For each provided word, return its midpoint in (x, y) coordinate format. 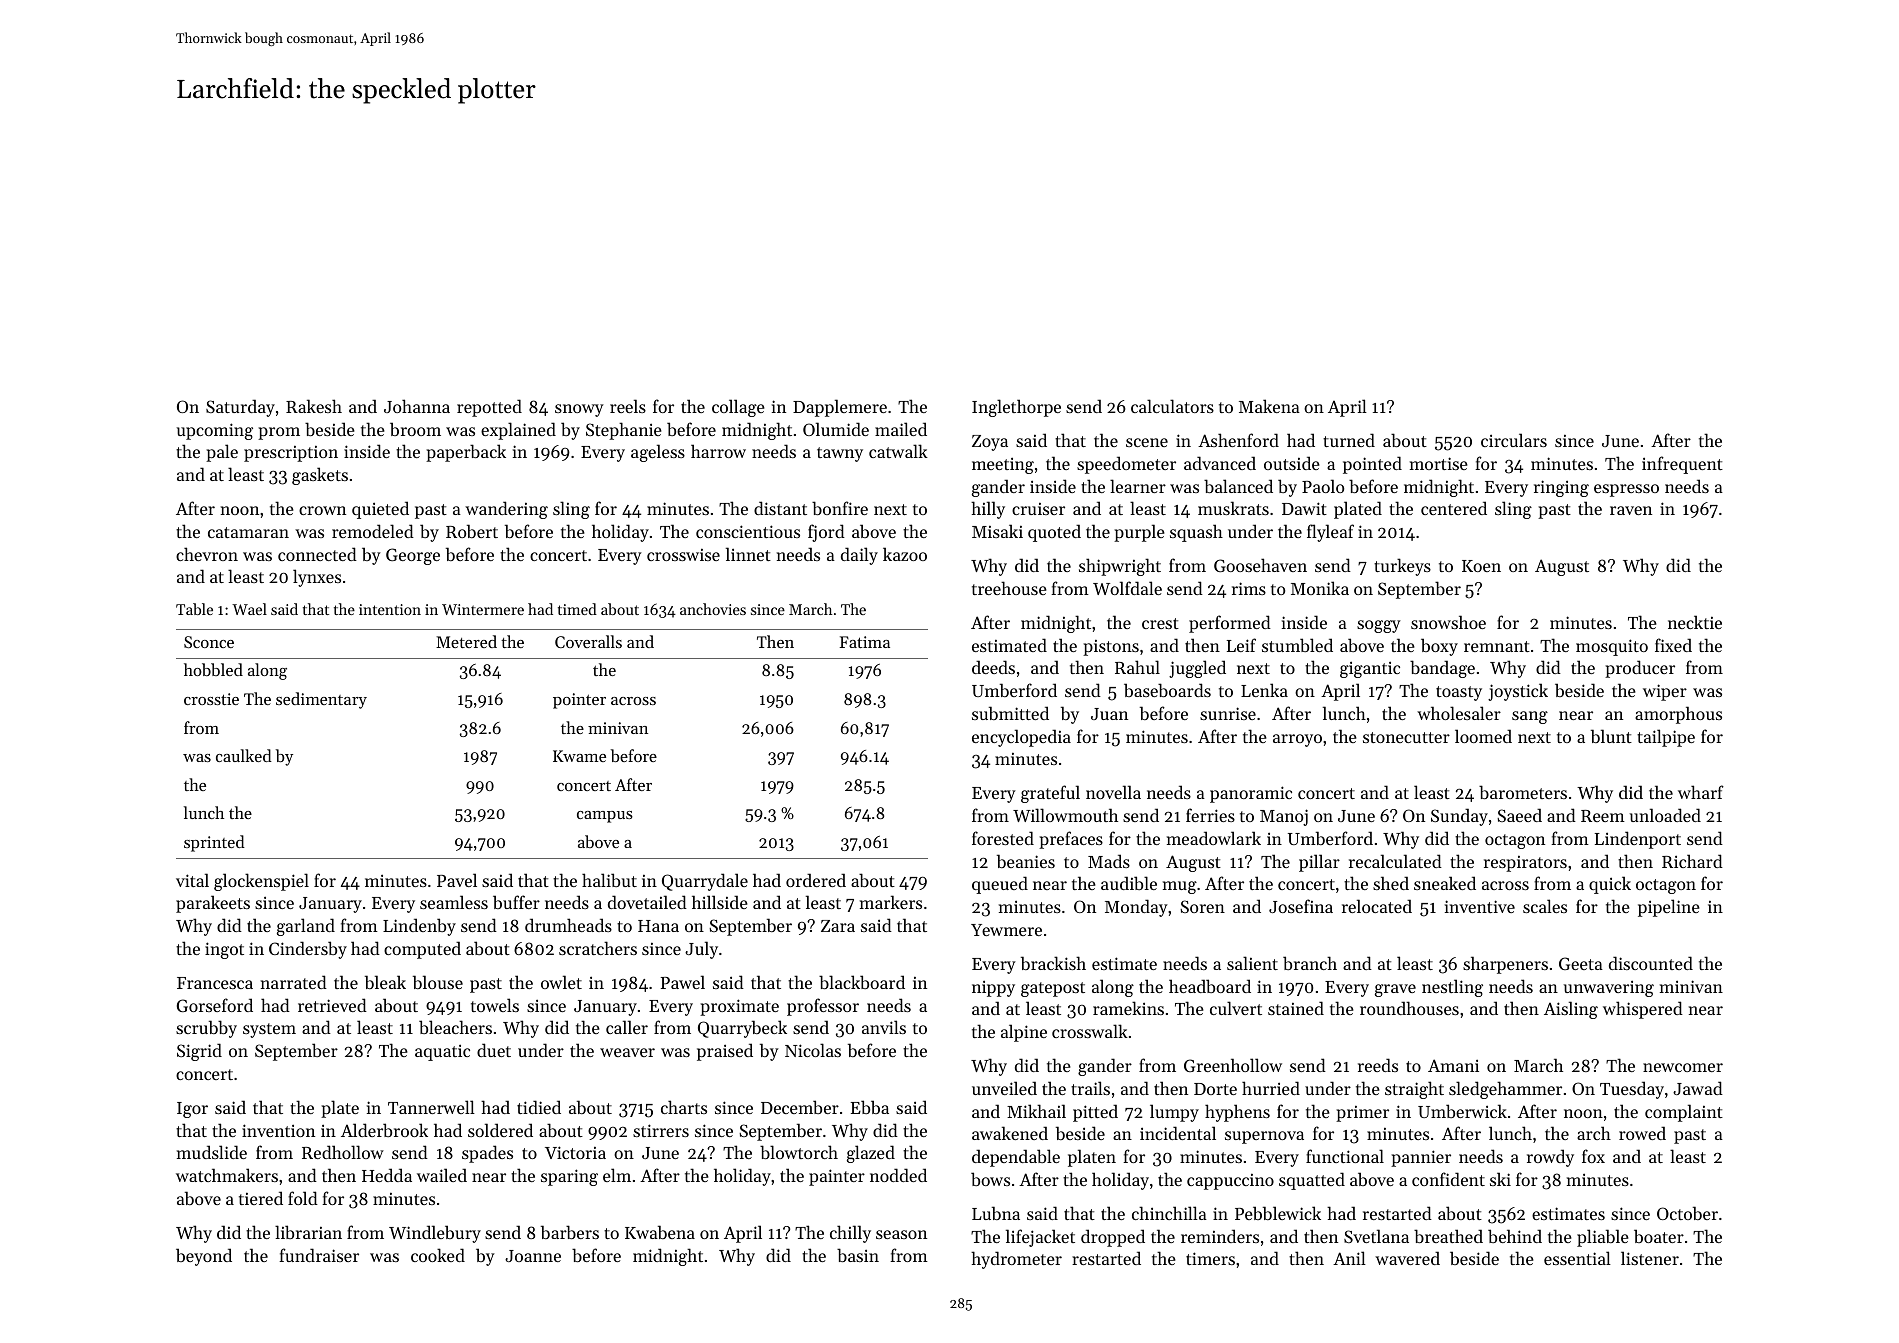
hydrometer (1016, 1260)
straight (1414, 1090)
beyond (204, 1257)
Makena (1269, 406)
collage (738, 408)
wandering (506, 510)
